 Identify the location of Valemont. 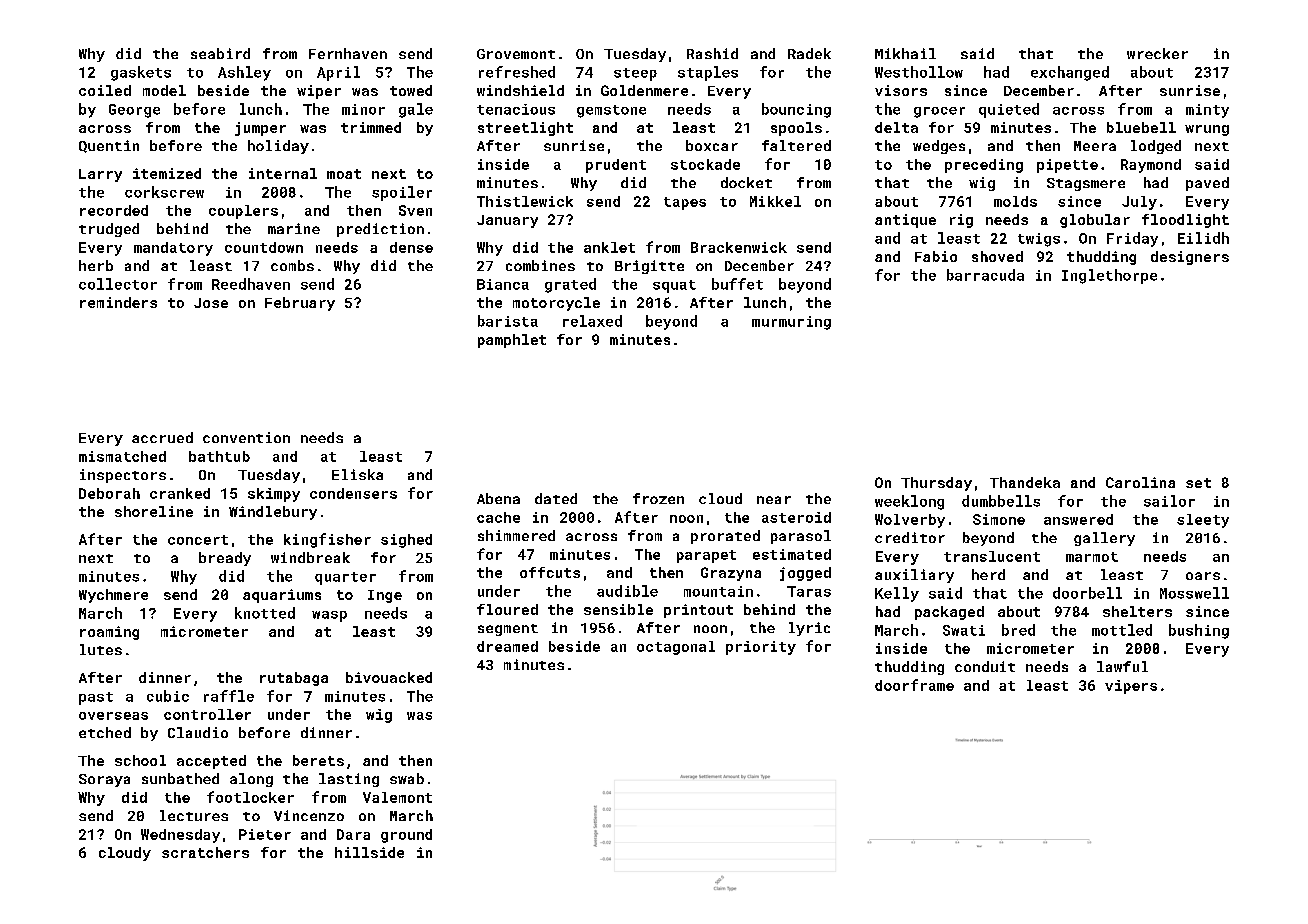
(397, 797).
